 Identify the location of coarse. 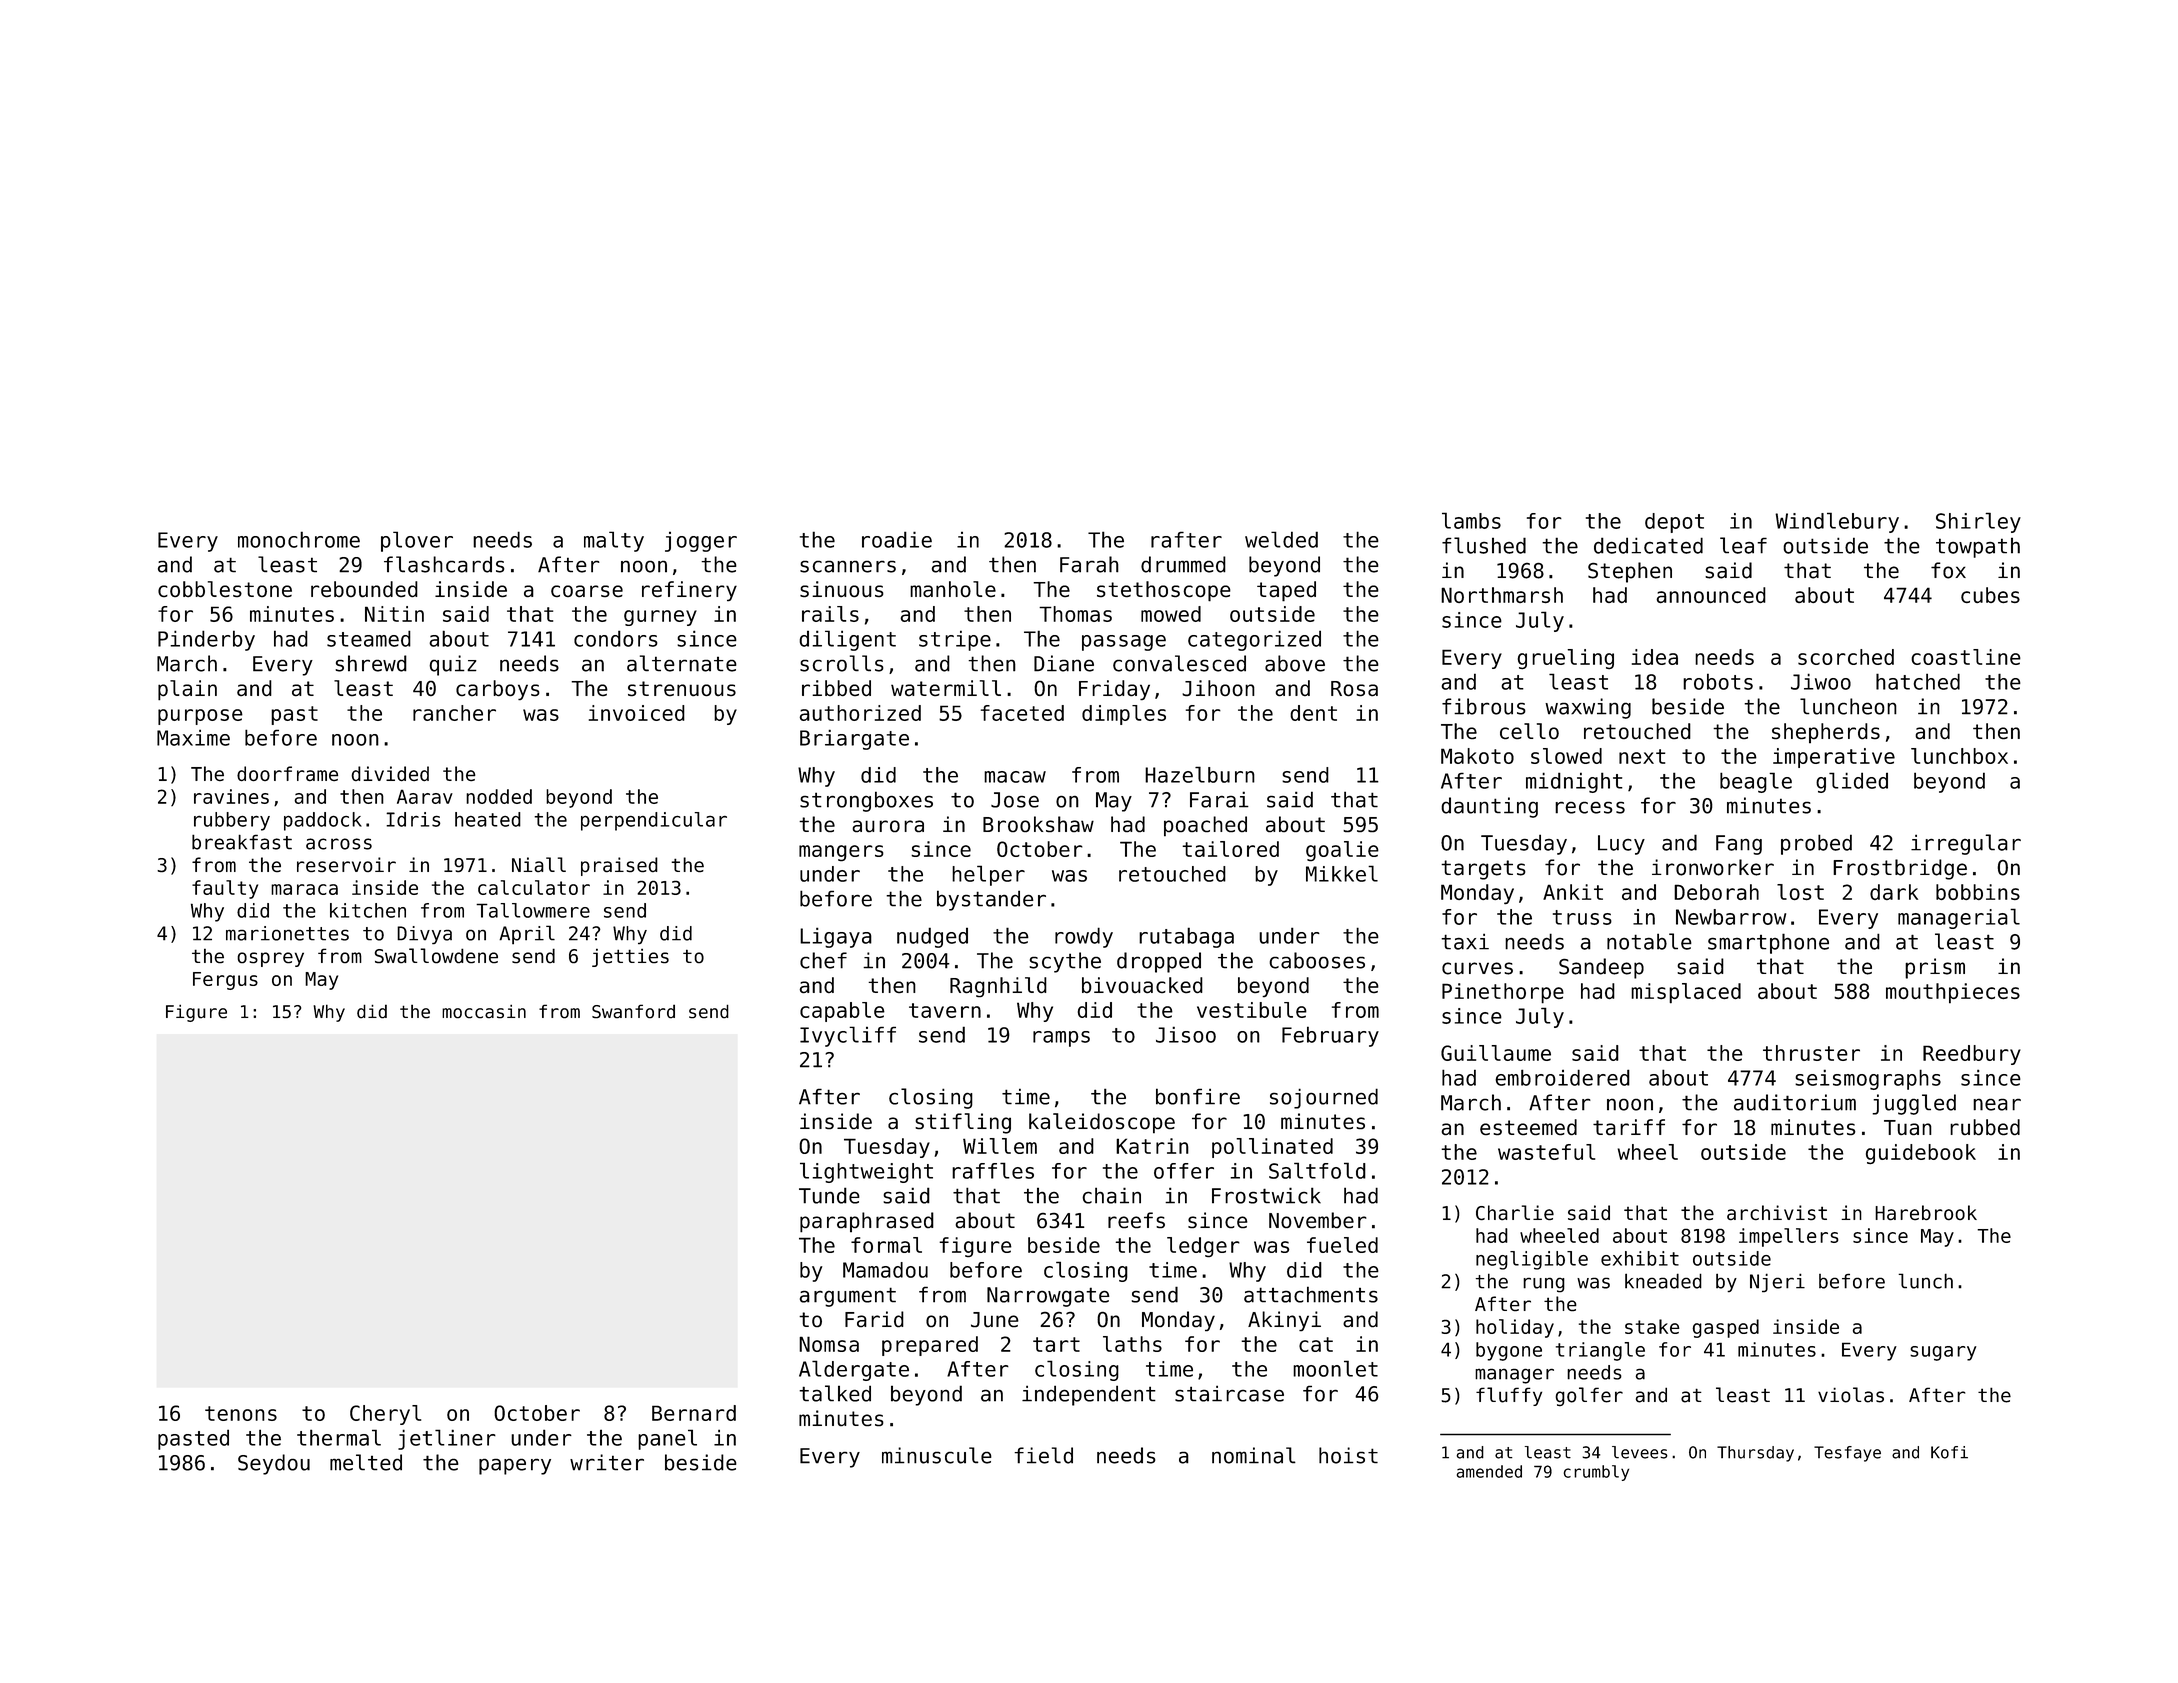
(587, 591).
